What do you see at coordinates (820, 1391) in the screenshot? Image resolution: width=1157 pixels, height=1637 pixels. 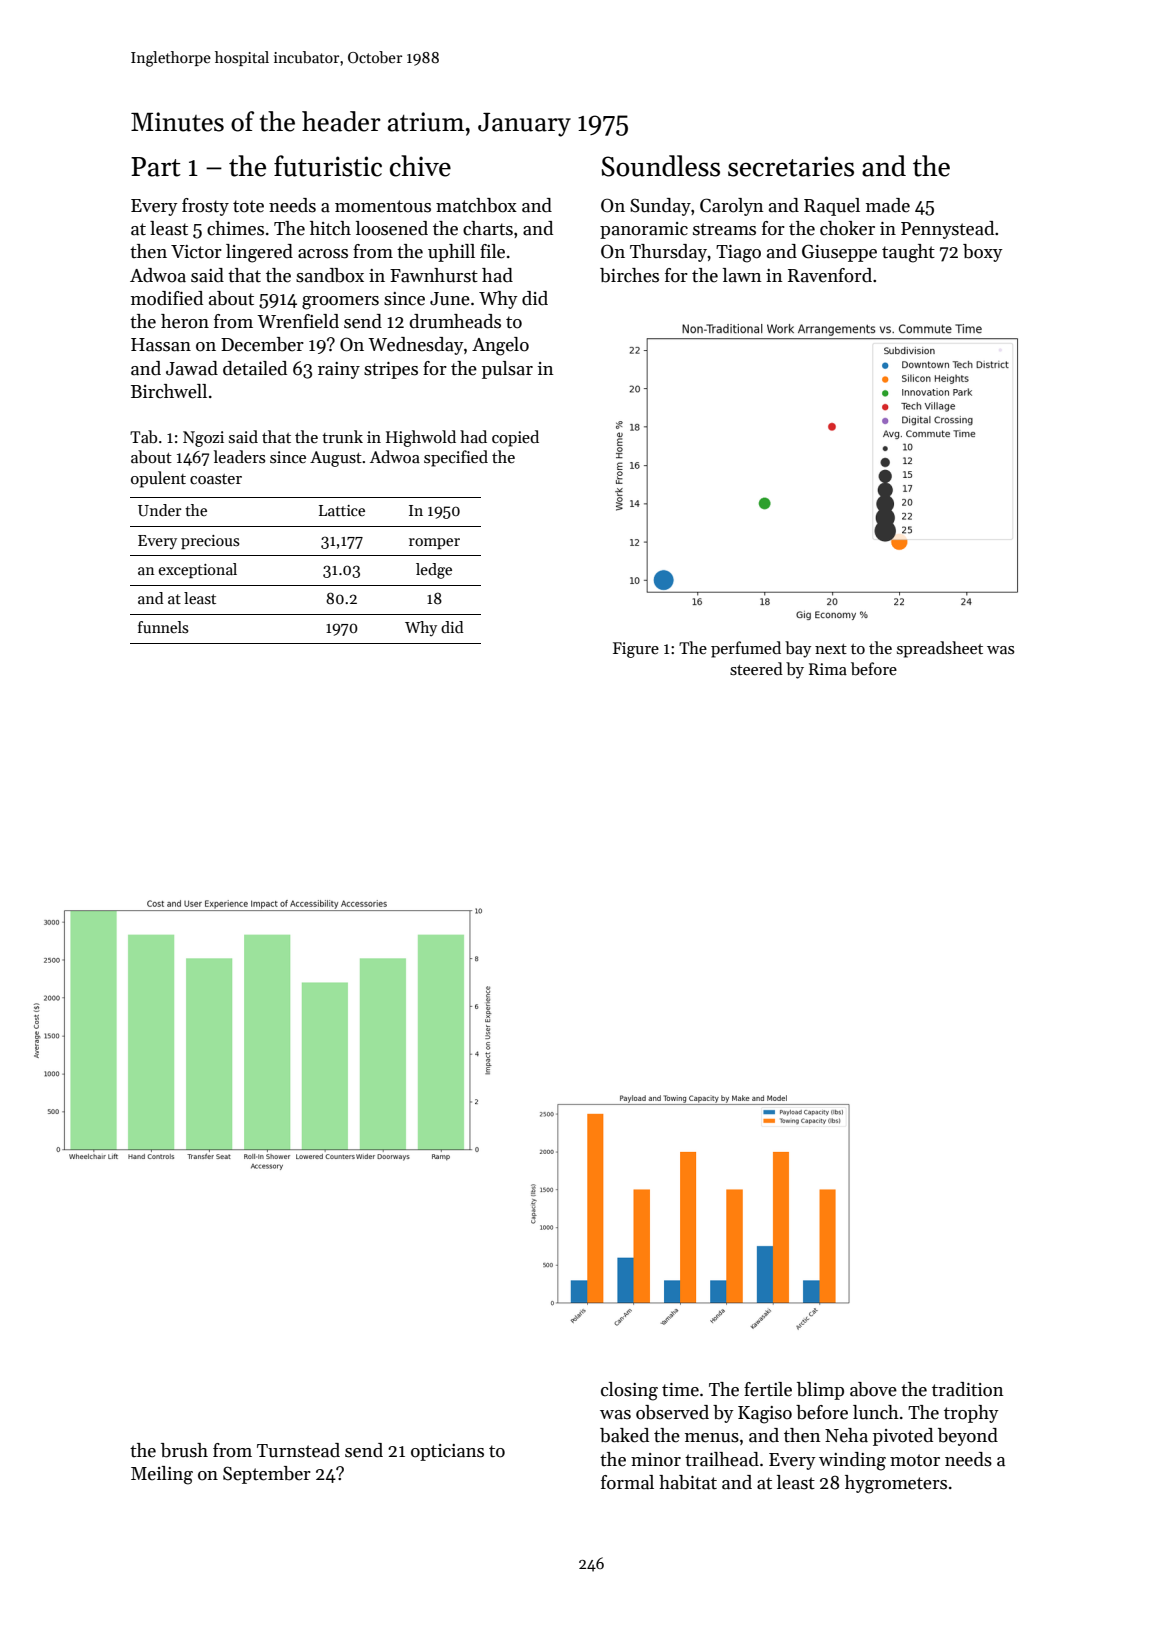 I see `blimp` at bounding box center [820, 1391].
